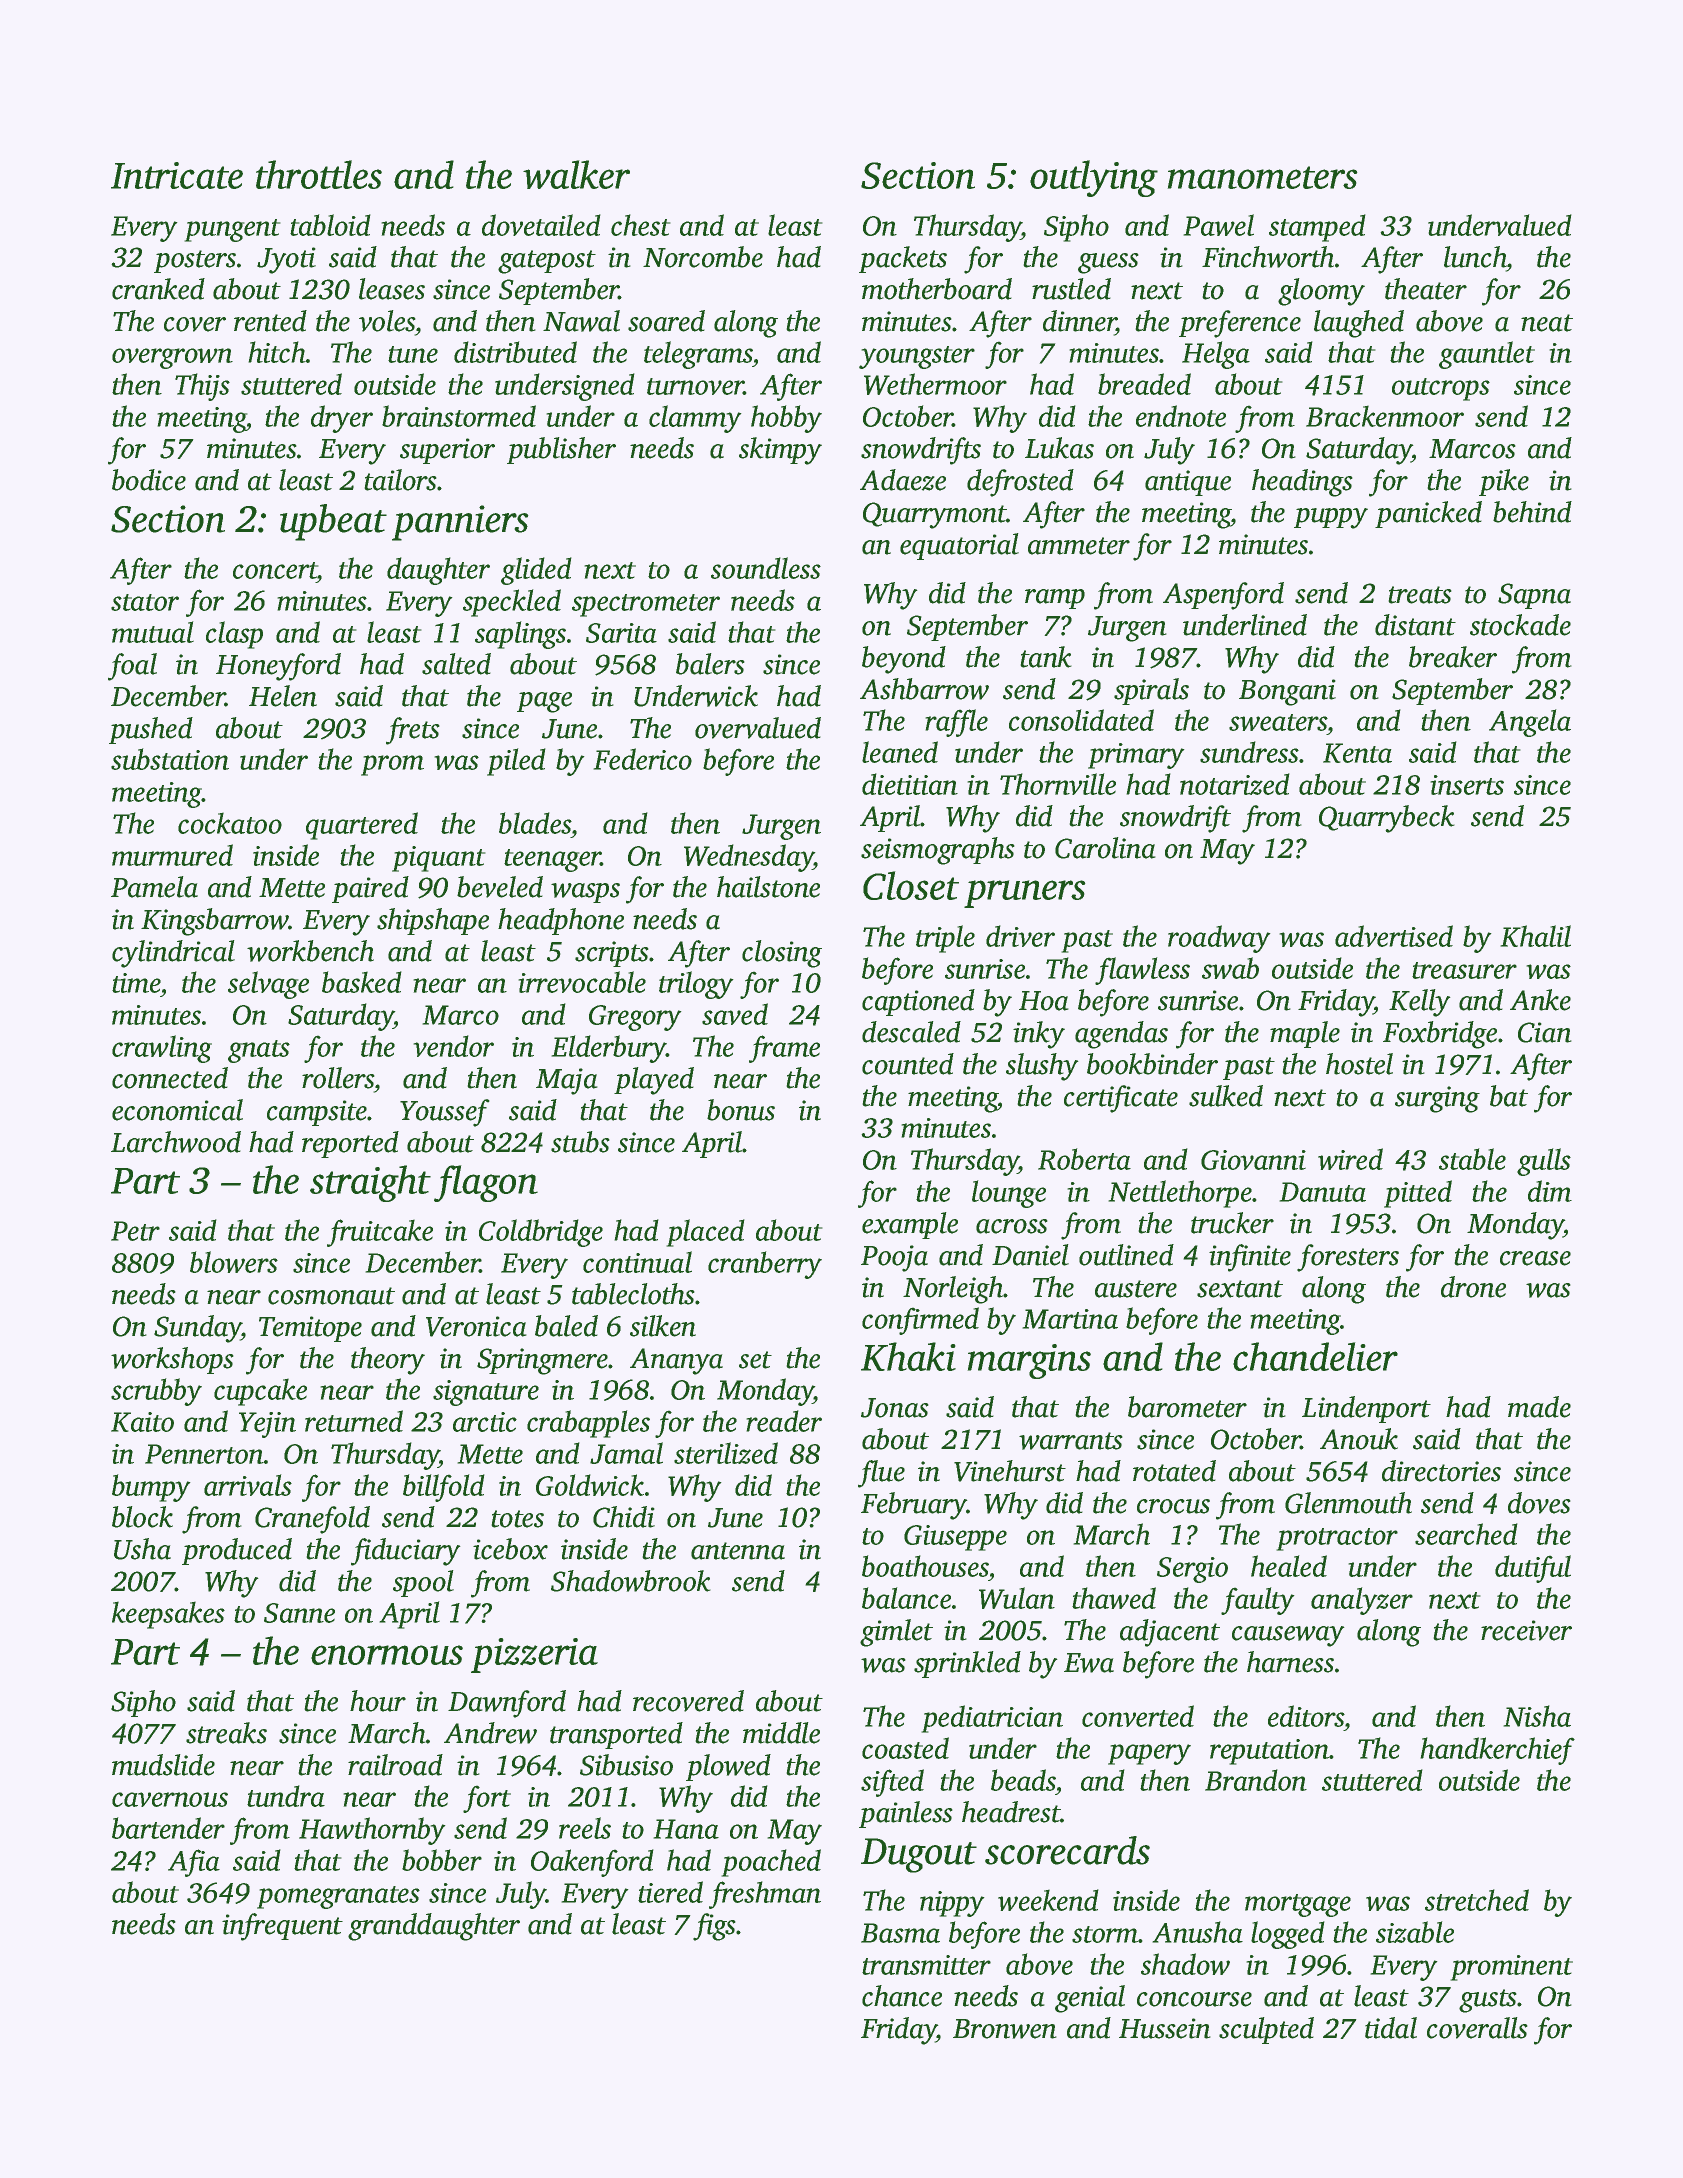  What do you see at coordinates (282, 1927) in the document?
I see `infrequent` at bounding box center [282, 1927].
